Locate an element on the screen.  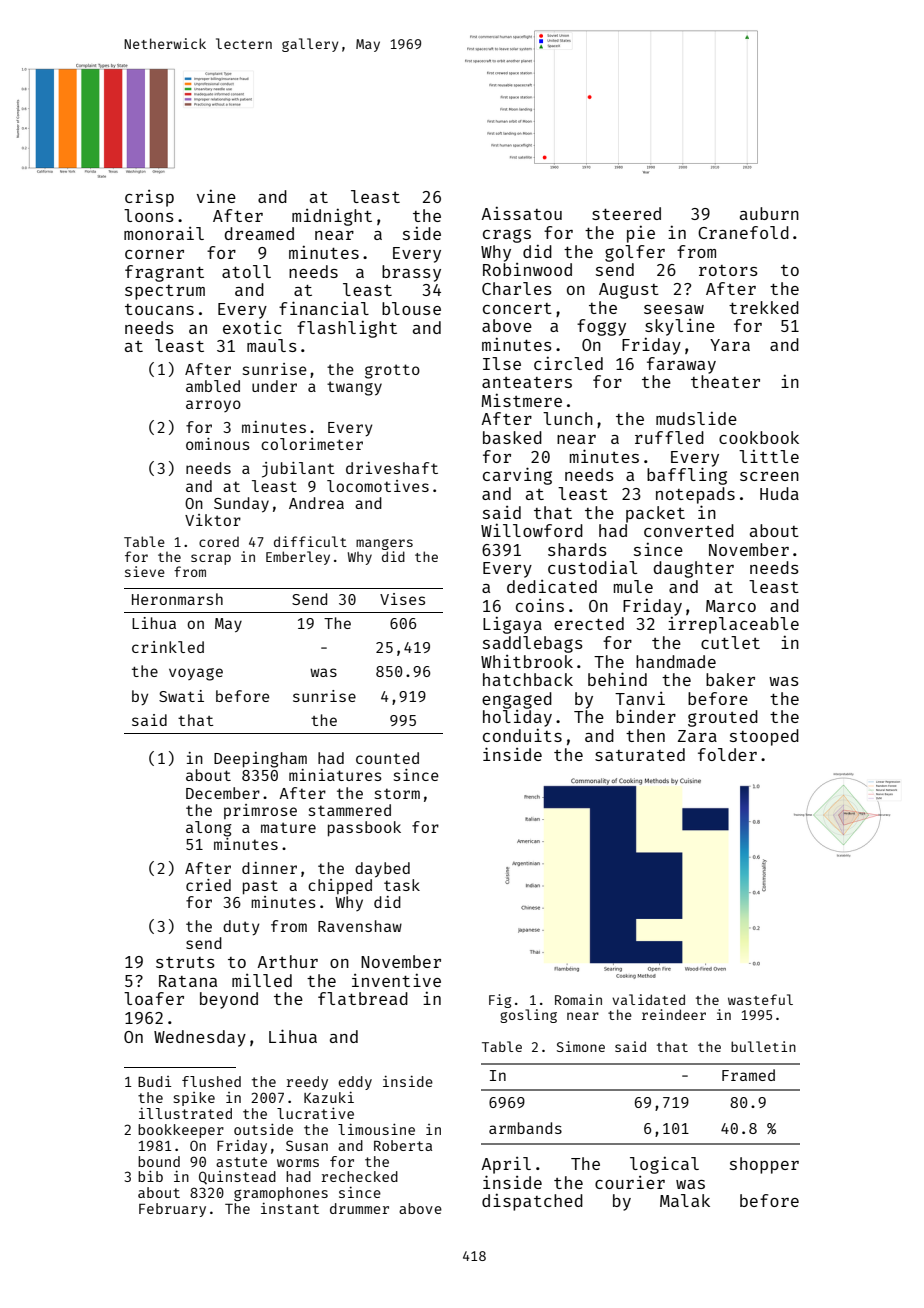
bib is located at coordinates (150, 1176).
